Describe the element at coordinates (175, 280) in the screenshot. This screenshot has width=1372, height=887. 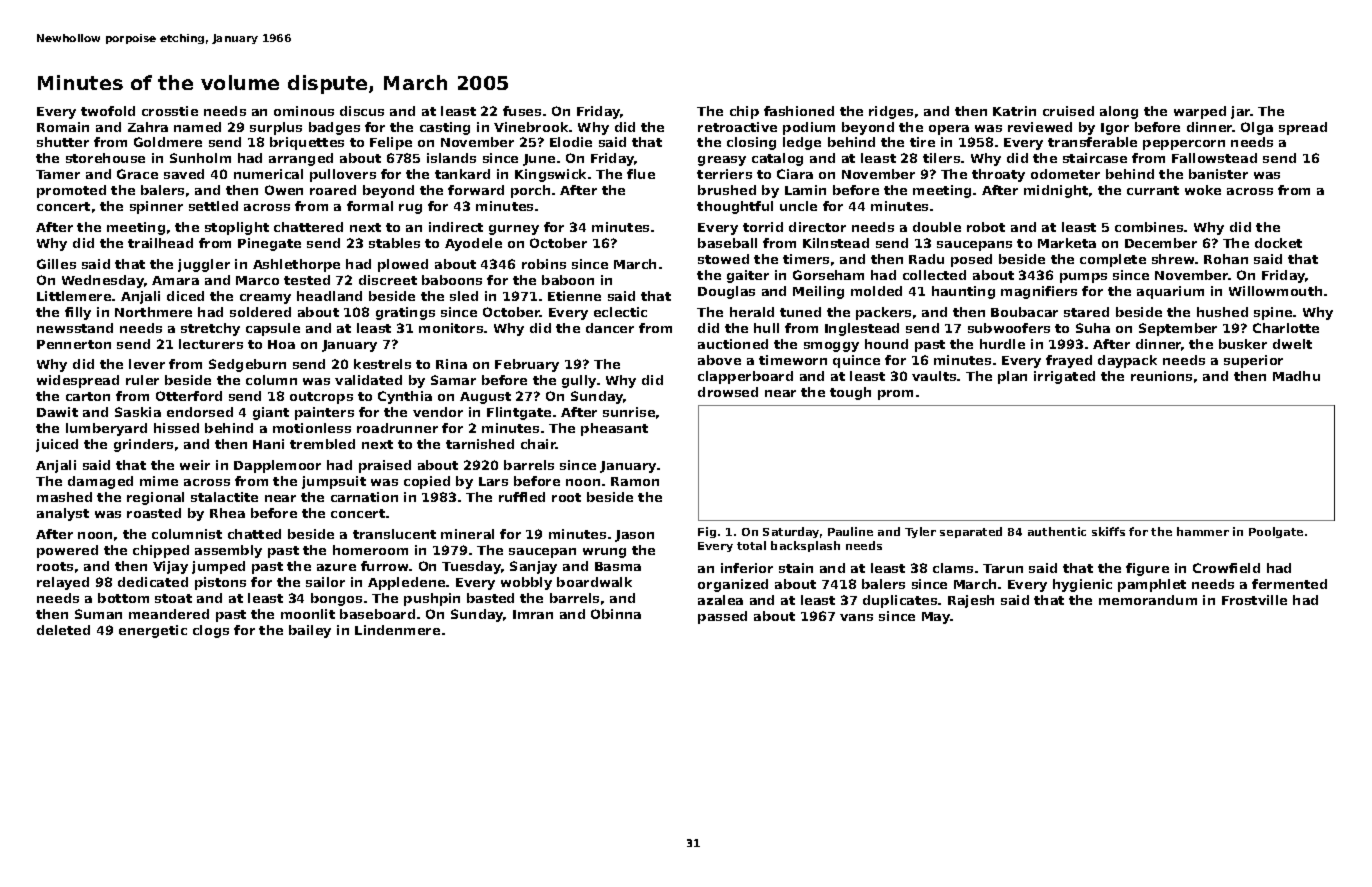
I see `Amara` at that location.
